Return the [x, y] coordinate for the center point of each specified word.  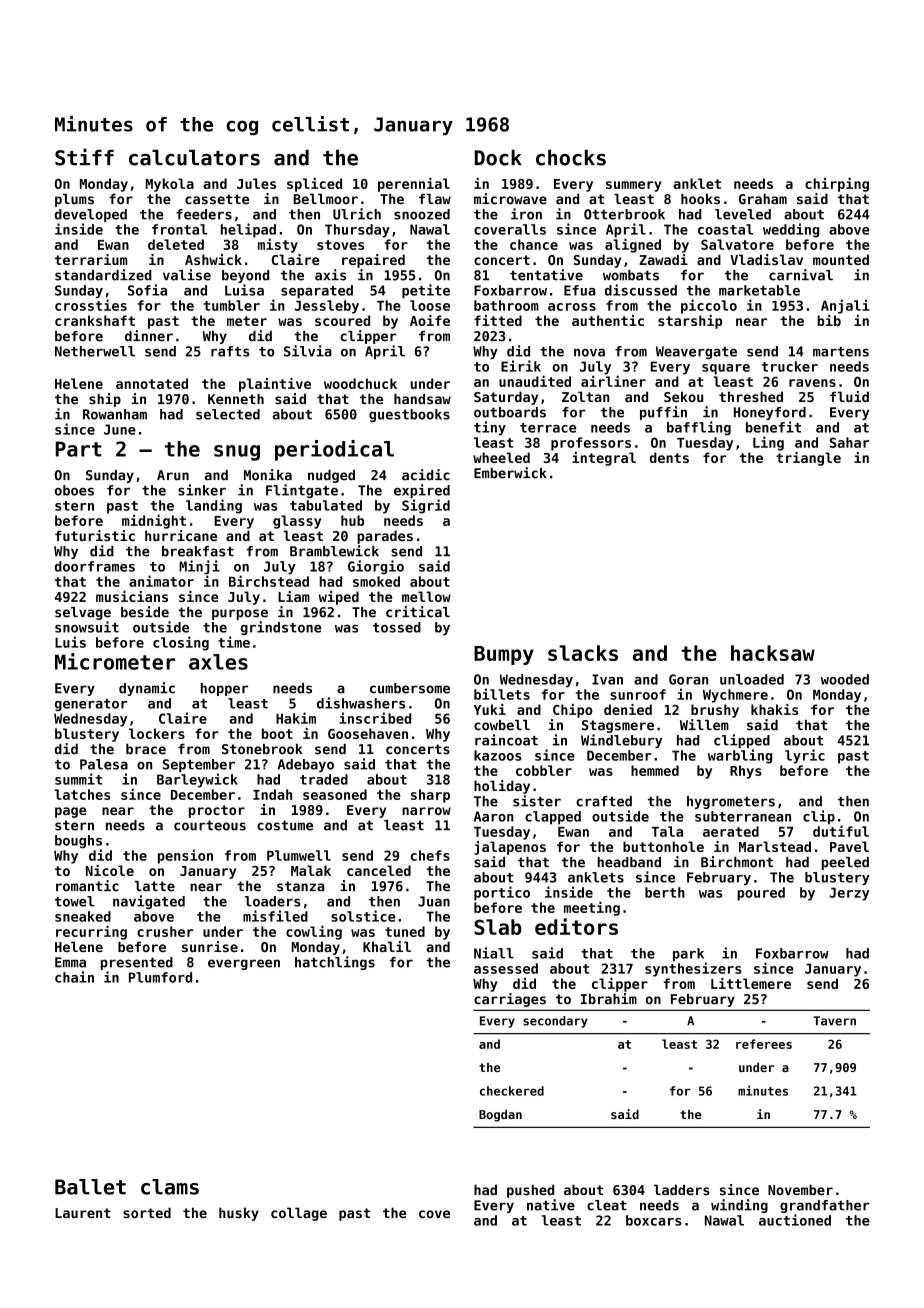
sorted [147, 1212]
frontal [179, 229]
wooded [845, 679]
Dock [498, 158]
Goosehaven [368, 733]
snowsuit [87, 627]
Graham [763, 199]
